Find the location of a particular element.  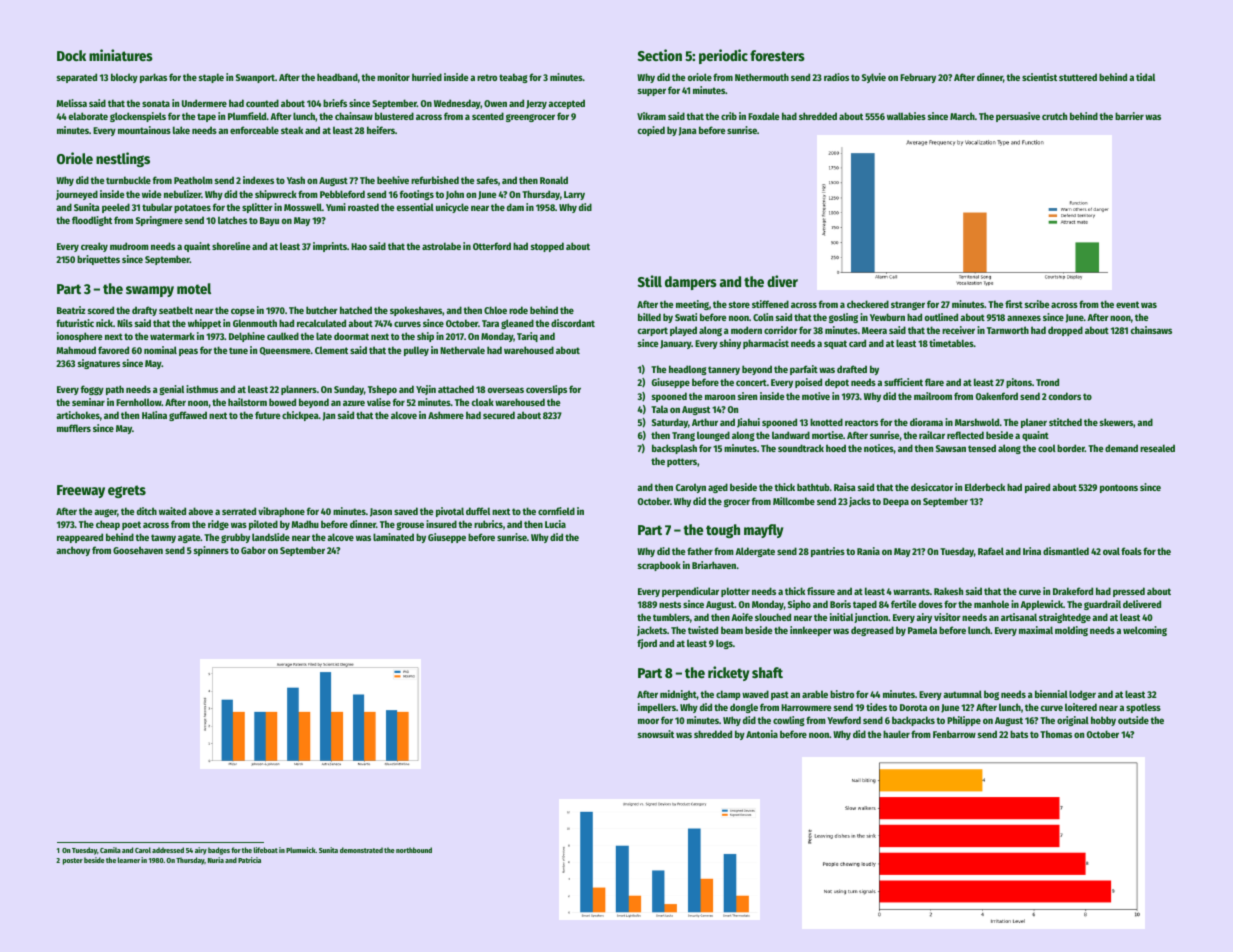

floodlight is located at coordinates (92, 221).
